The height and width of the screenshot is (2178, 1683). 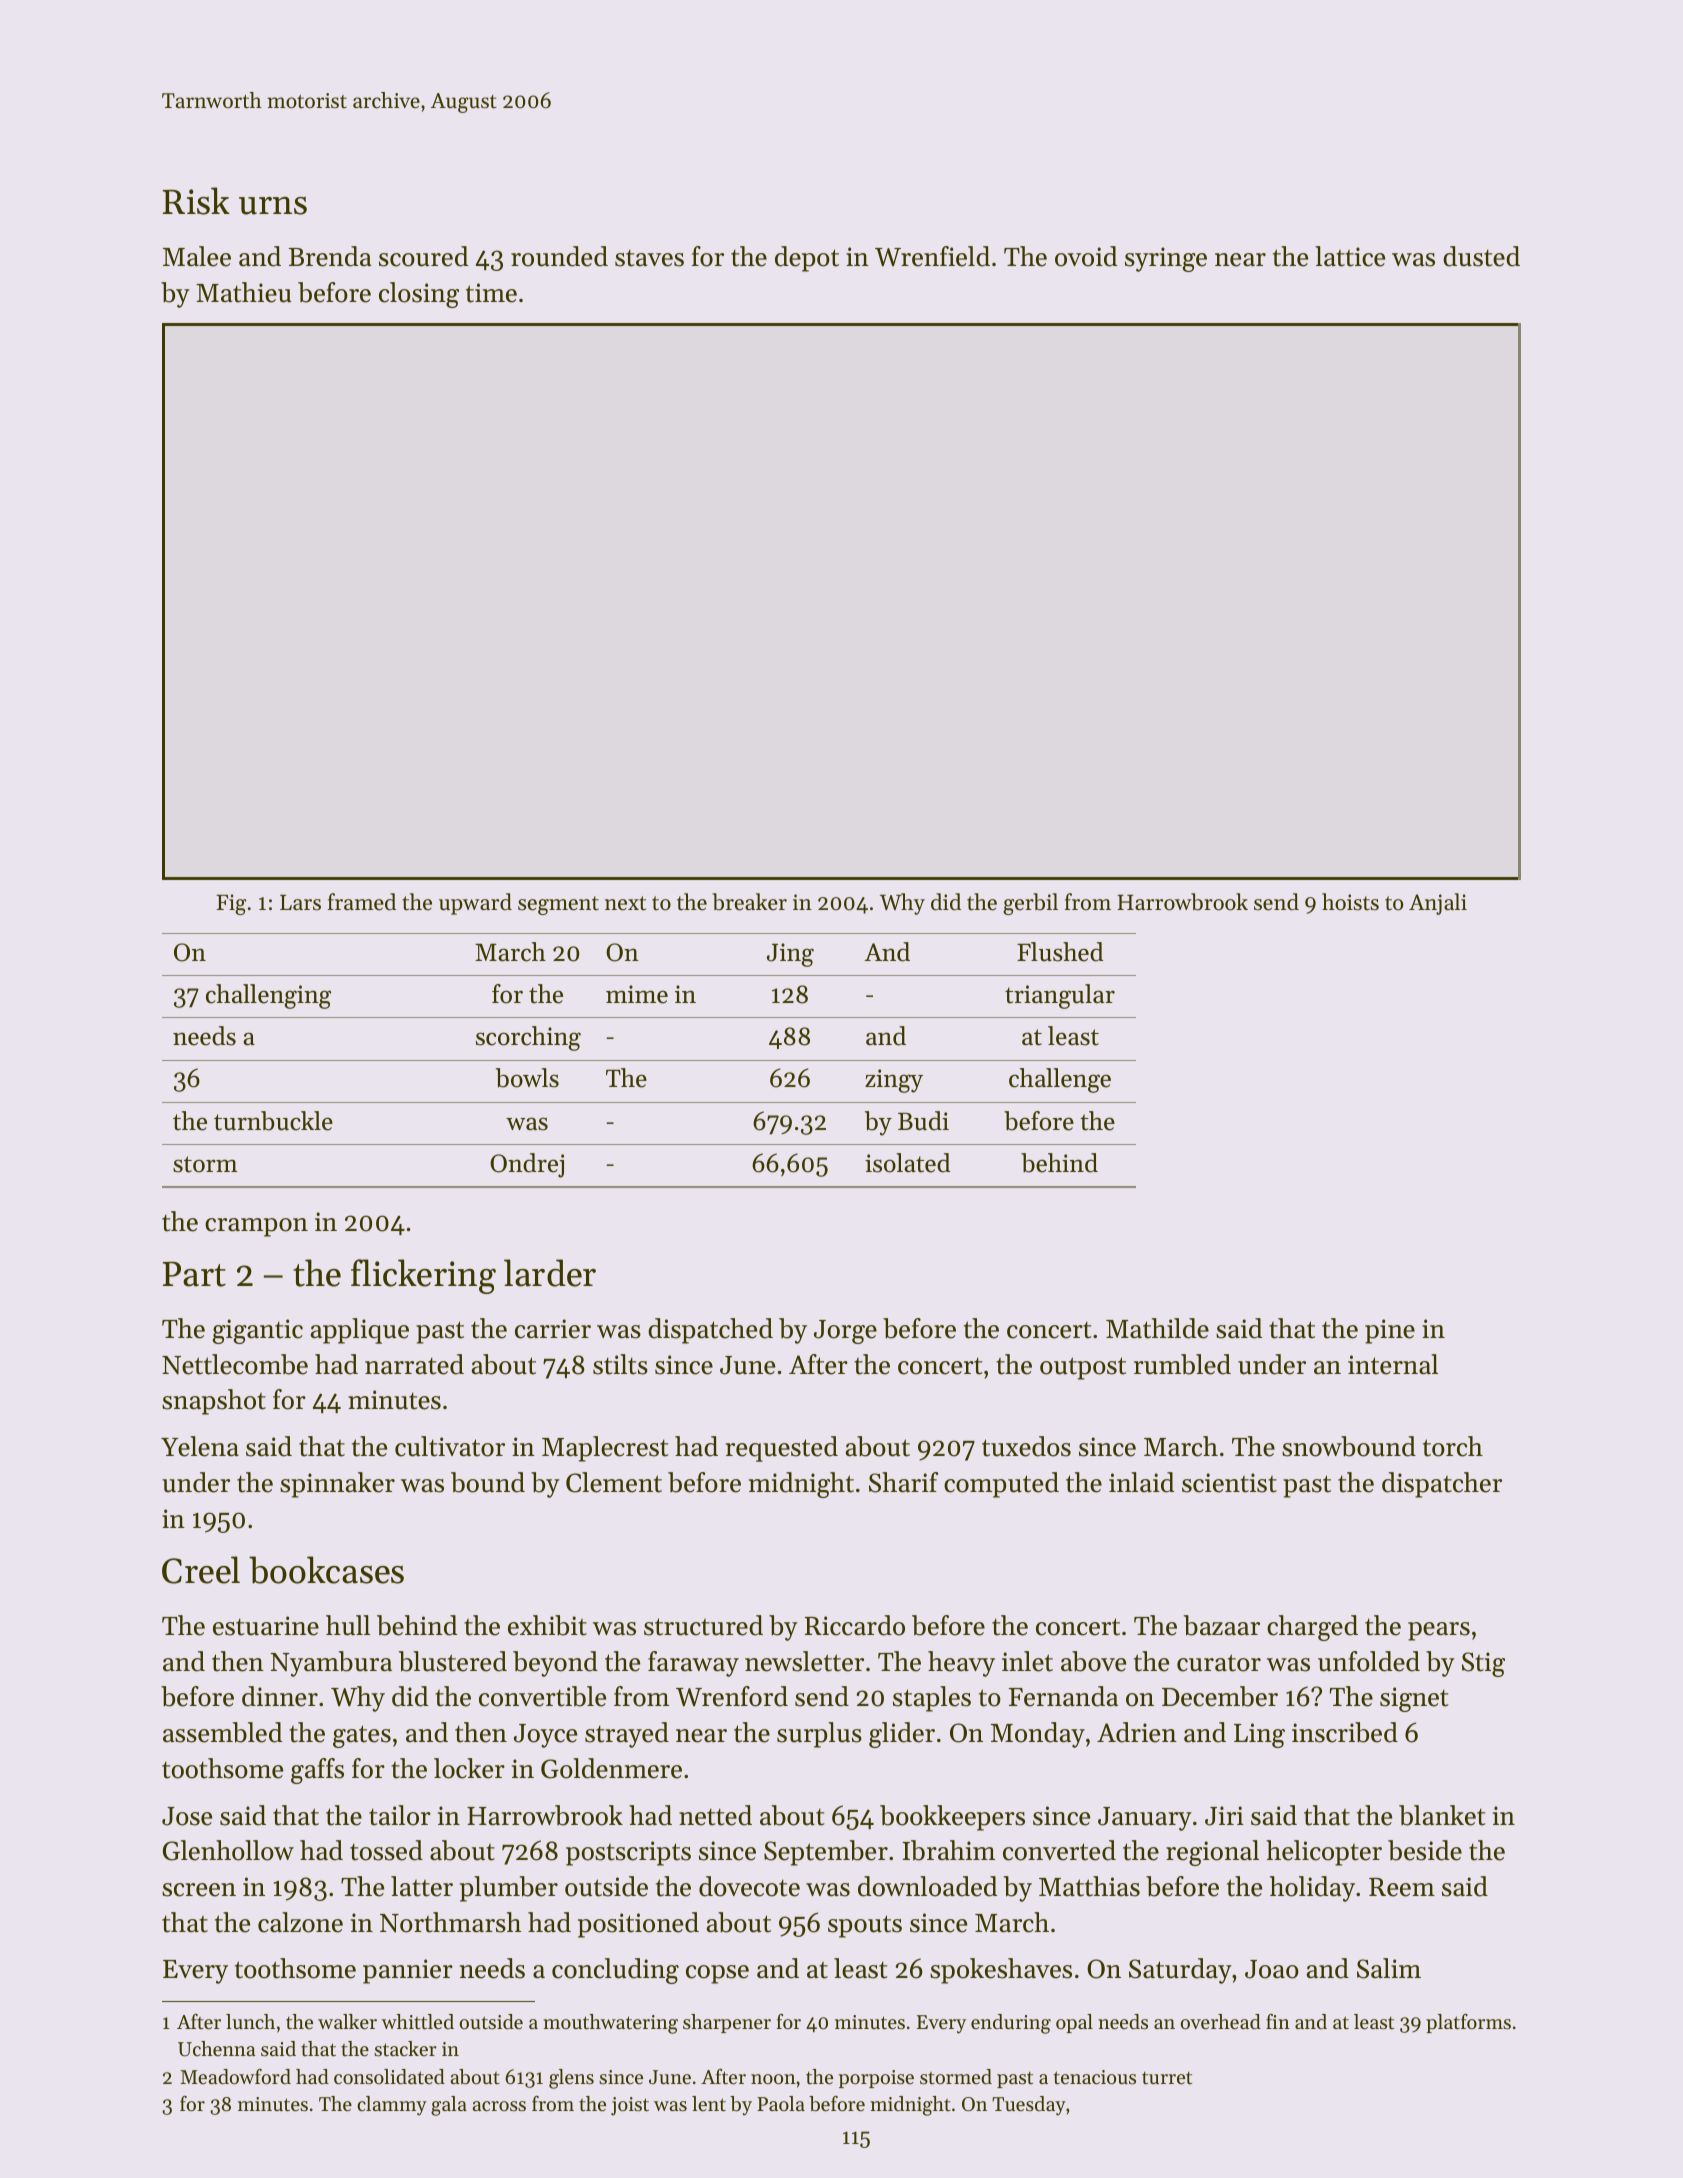 I want to click on Jorge, so click(x=845, y=1332).
